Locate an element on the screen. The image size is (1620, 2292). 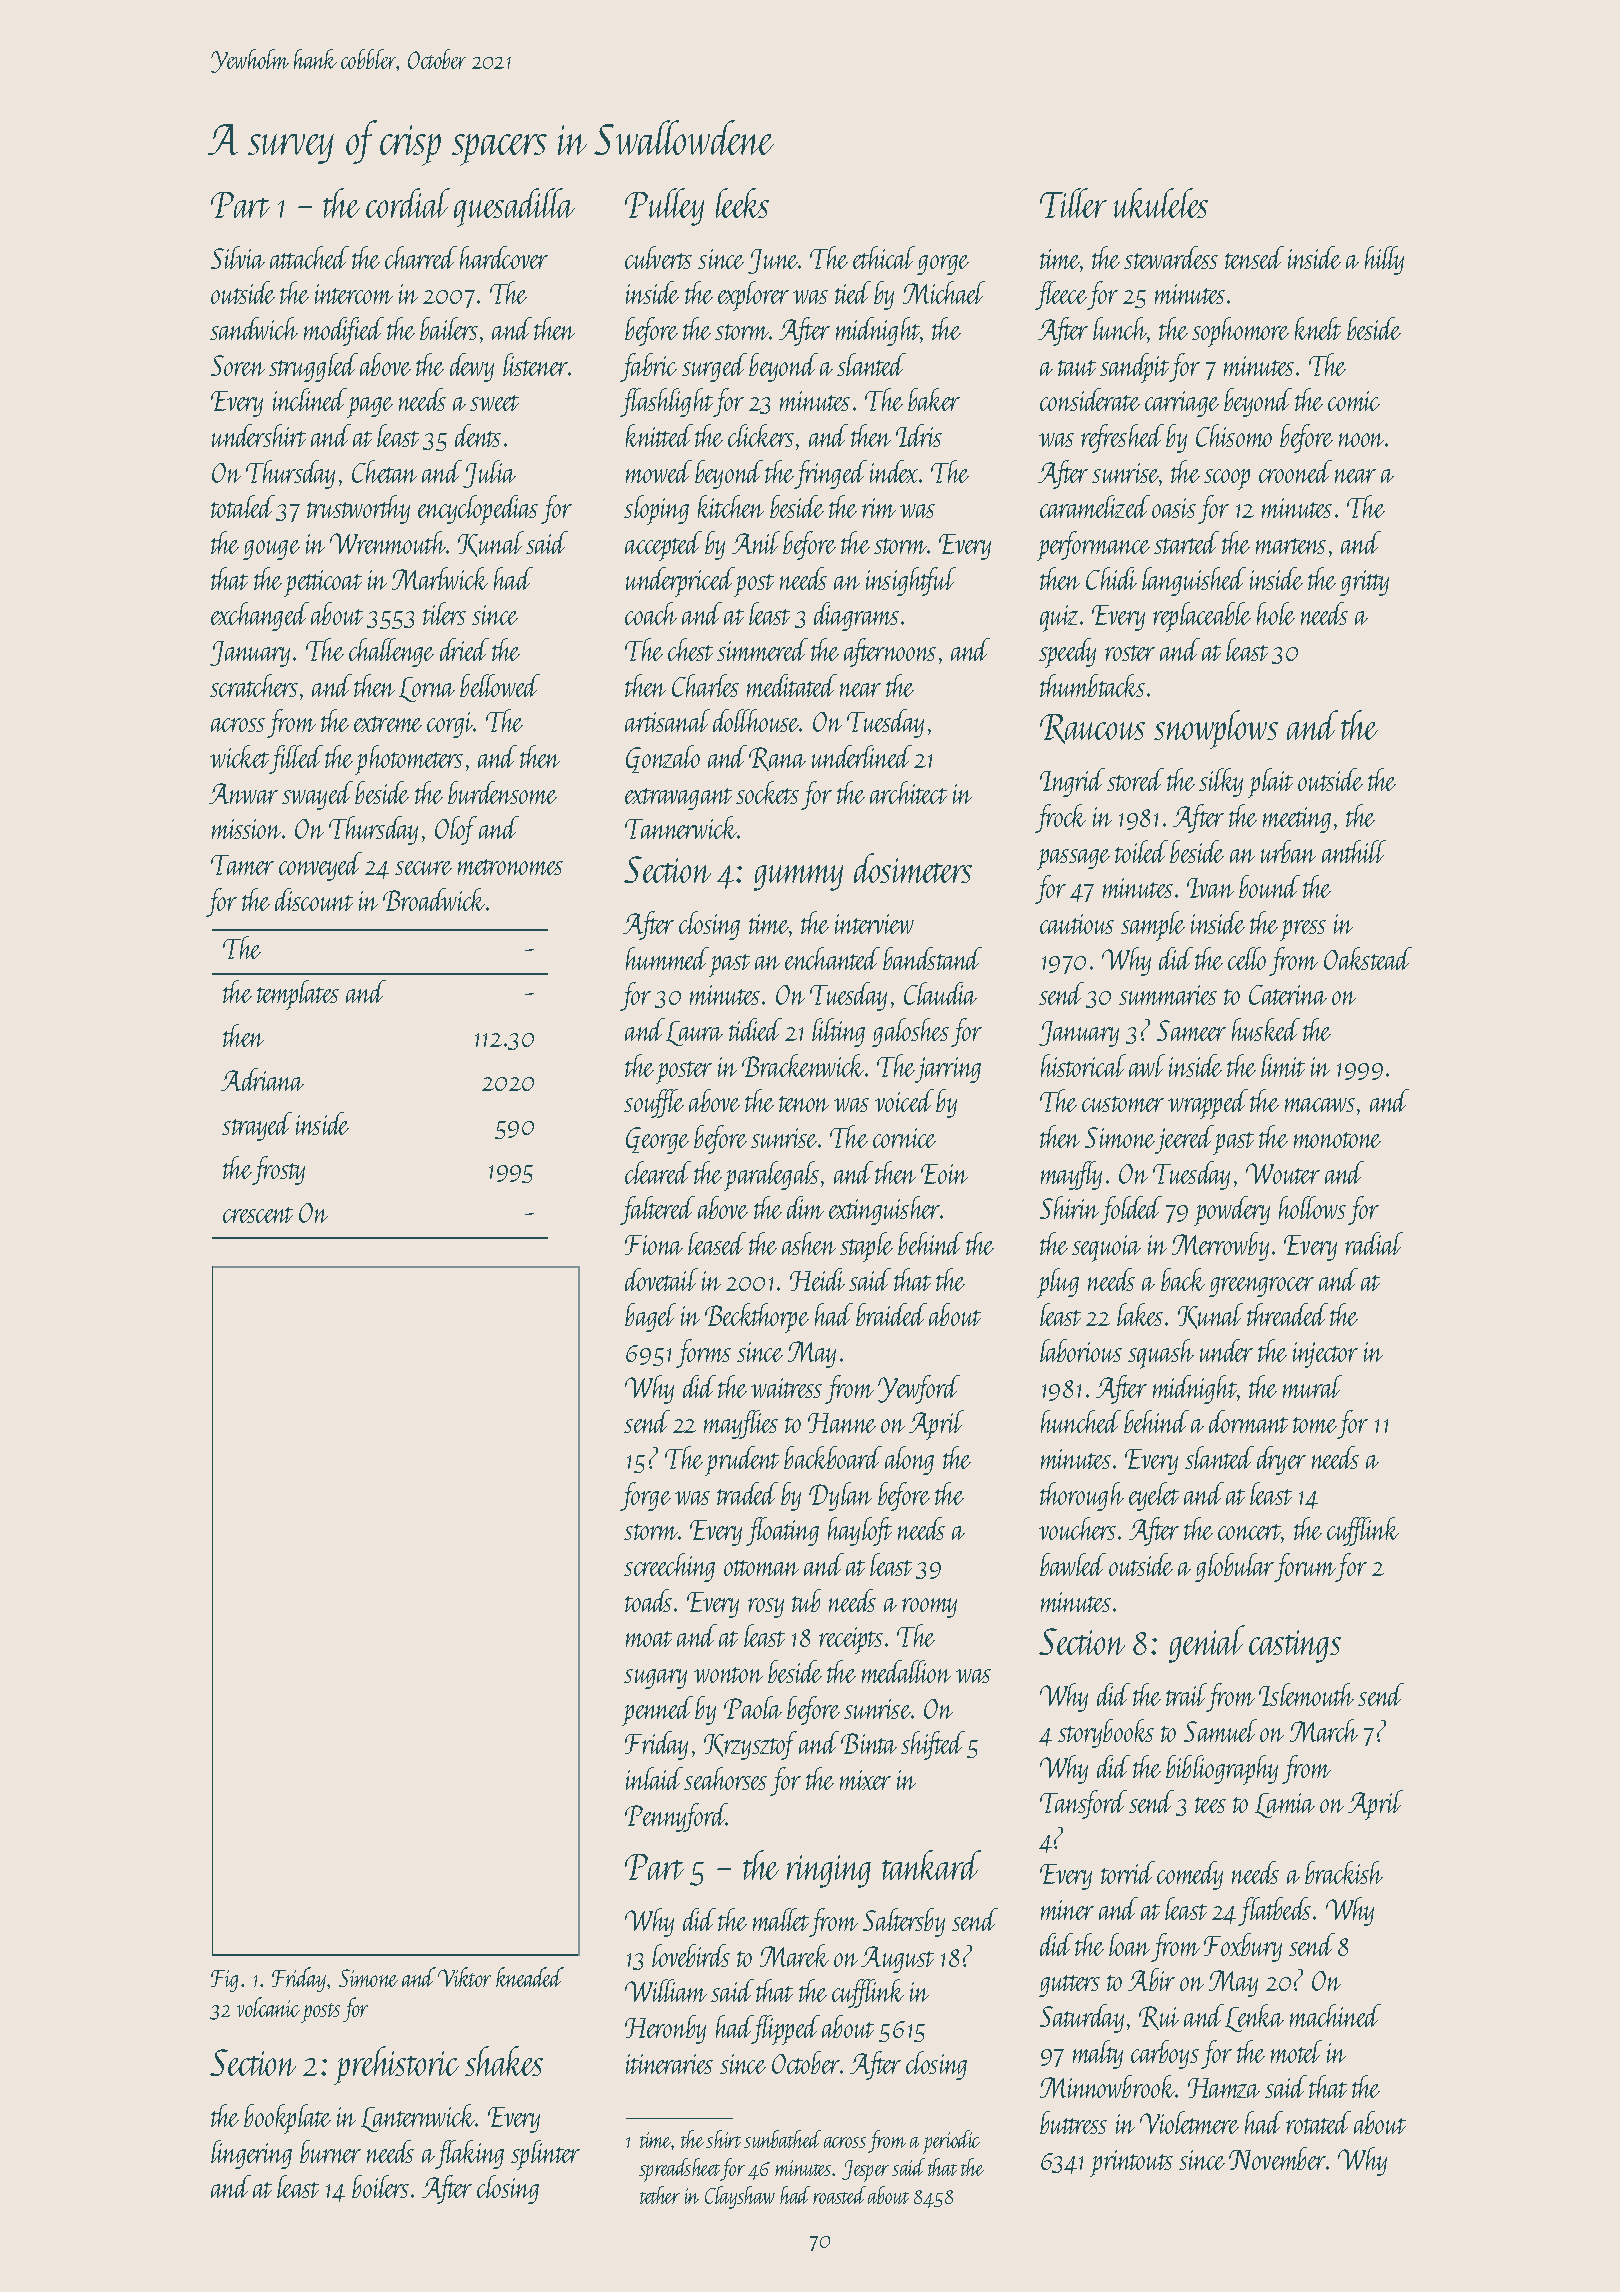
frosty is located at coordinates (278, 1170).
